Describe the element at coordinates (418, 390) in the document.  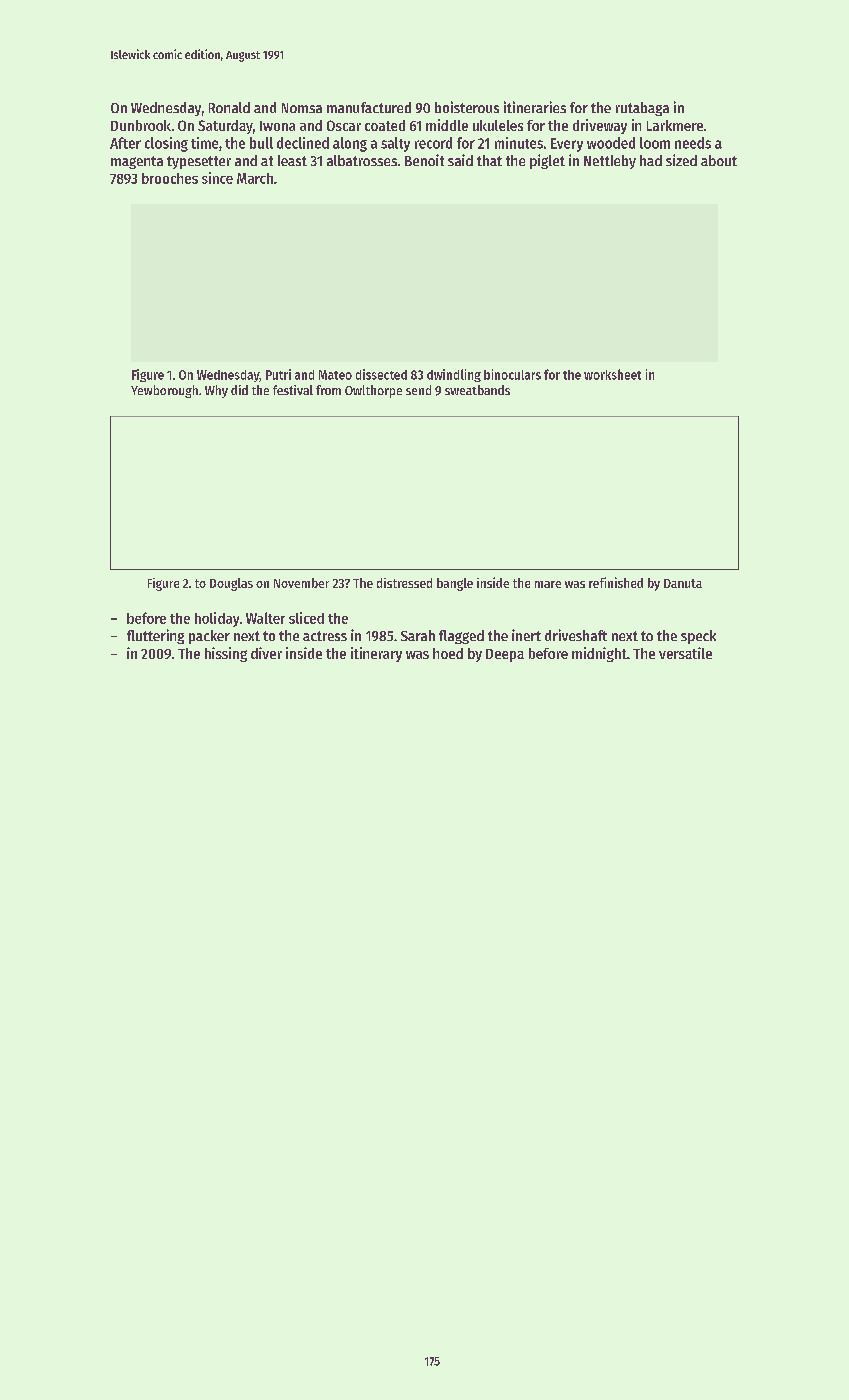
I see `send` at that location.
